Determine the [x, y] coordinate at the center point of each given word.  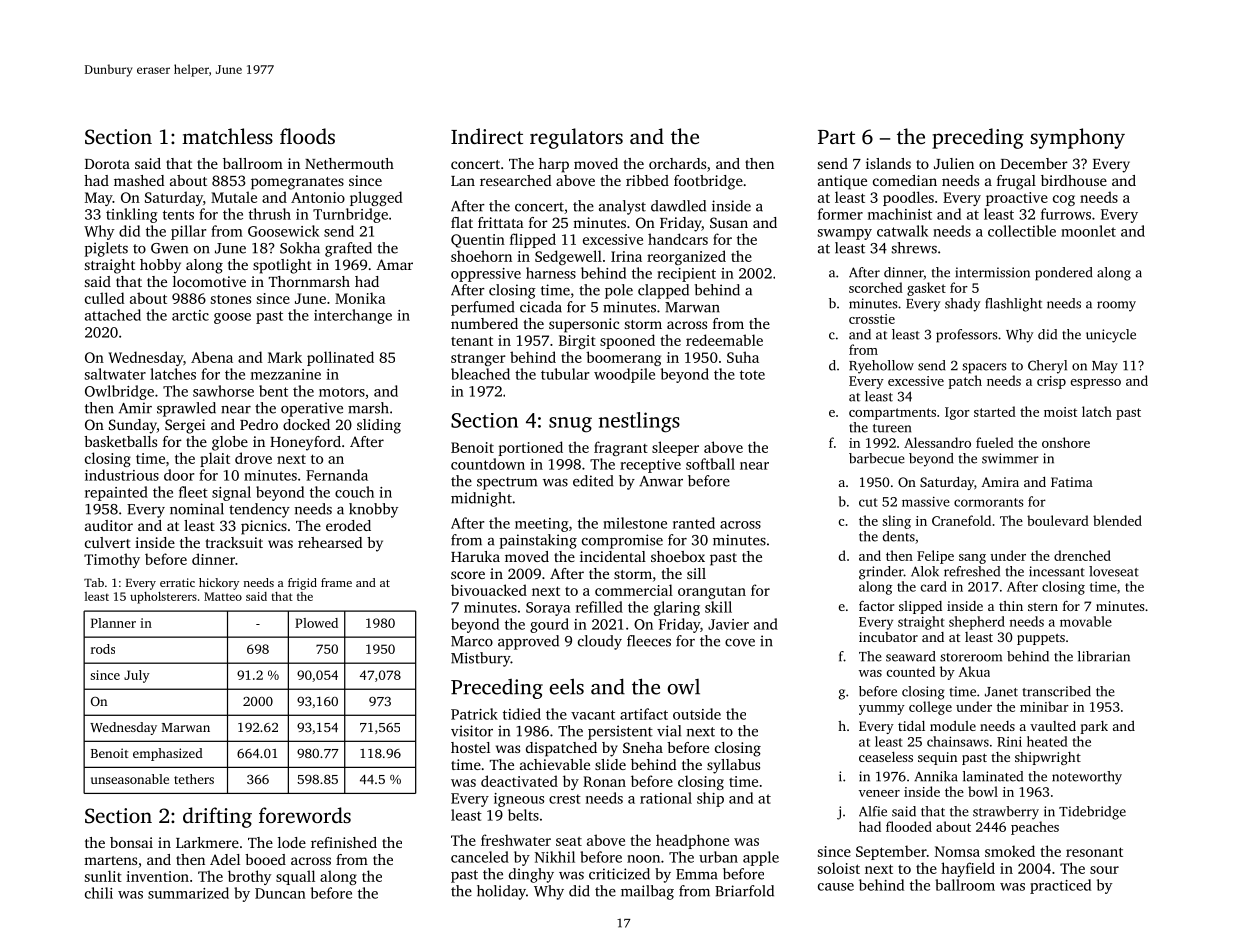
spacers [984, 368]
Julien [954, 163]
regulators [576, 138]
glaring [677, 608]
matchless [227, 136]
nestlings [639, 422]
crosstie [872, 319]
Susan [729, 222]
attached [113, 315]
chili [99, 893]
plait [215, 459]
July [137, 676]
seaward [910, 656]
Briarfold [744, 891]
